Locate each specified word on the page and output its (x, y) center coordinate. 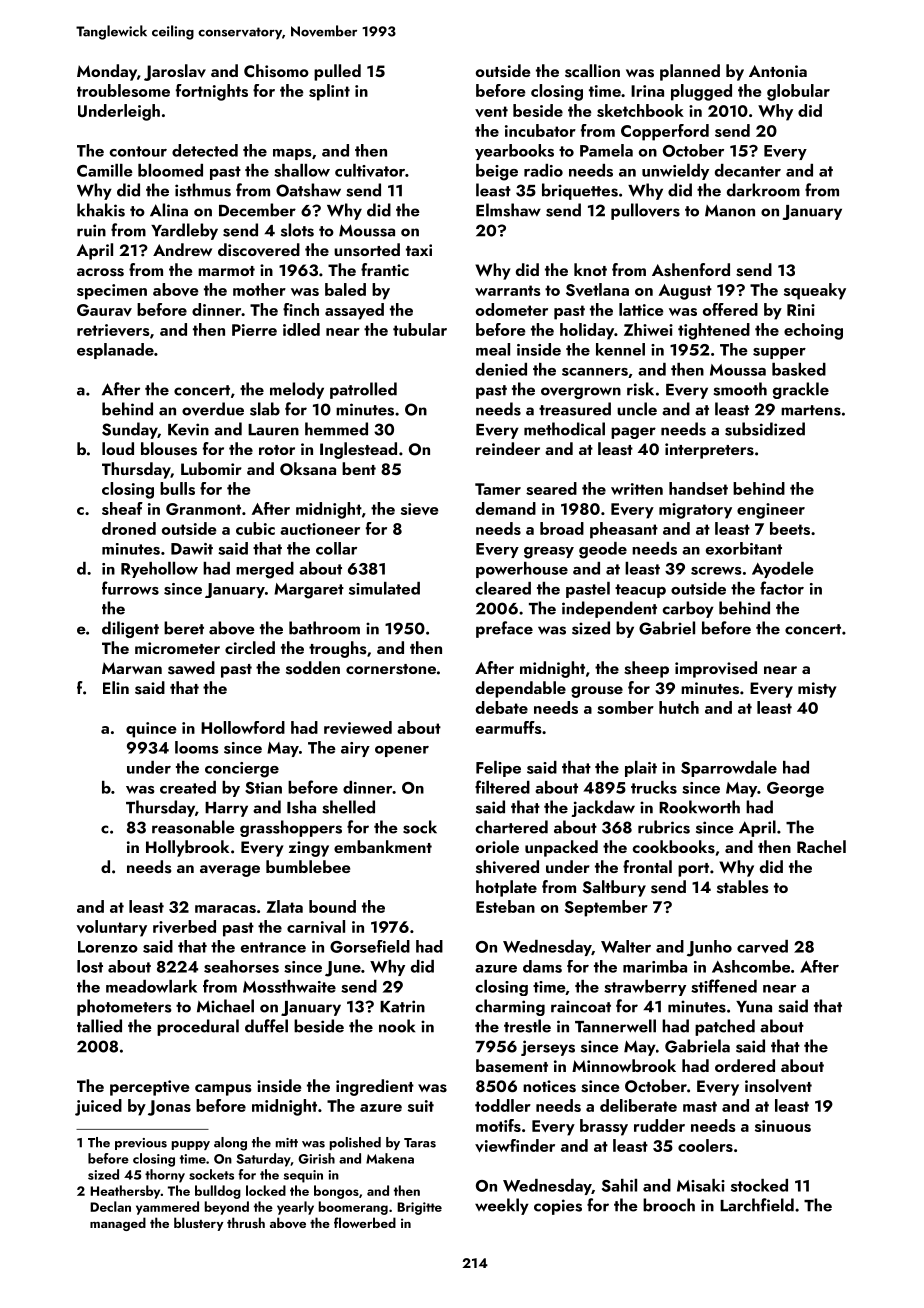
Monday (107, 72)
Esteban (505, 906)
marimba (655, 966)
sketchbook (640, 110)
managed (118, 1224)
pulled (337, 72)
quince (151, 730)
